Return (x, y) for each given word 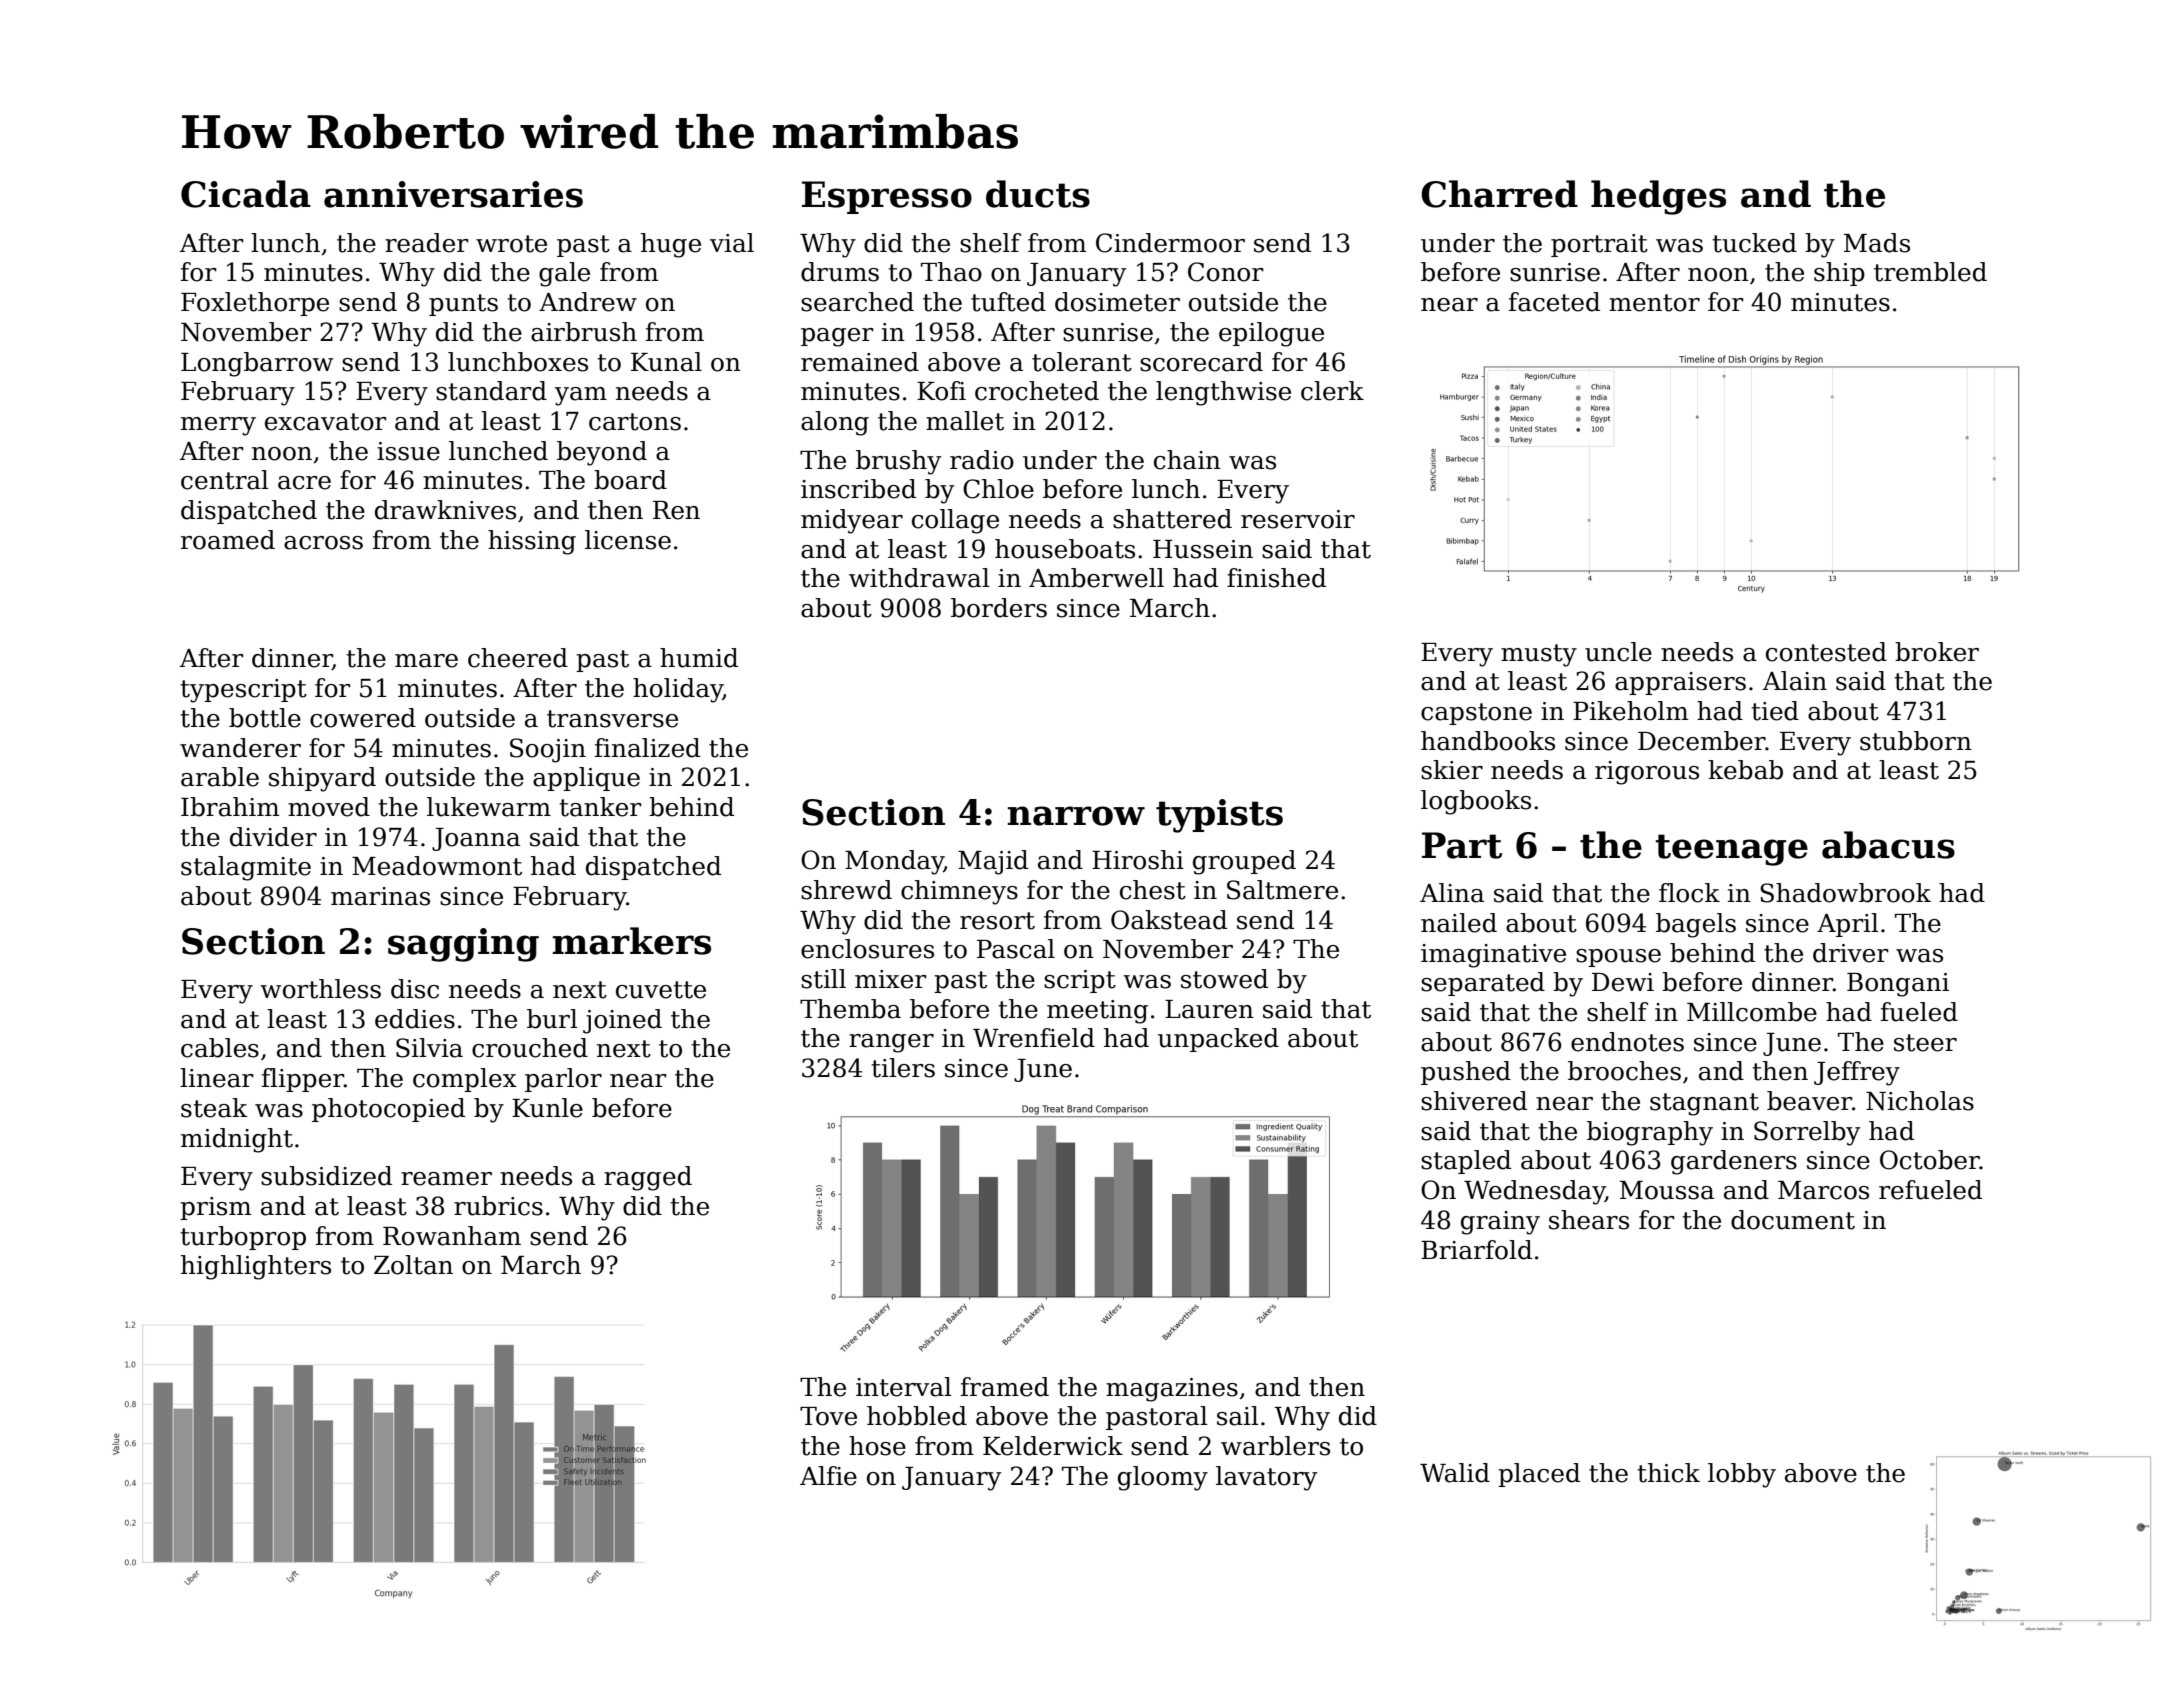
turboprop (243, 1238)
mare (426, 661)
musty (1539, 655)
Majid (993, 862)
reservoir (1298, 519)
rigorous (1647, 773)
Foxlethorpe (255, 304)
